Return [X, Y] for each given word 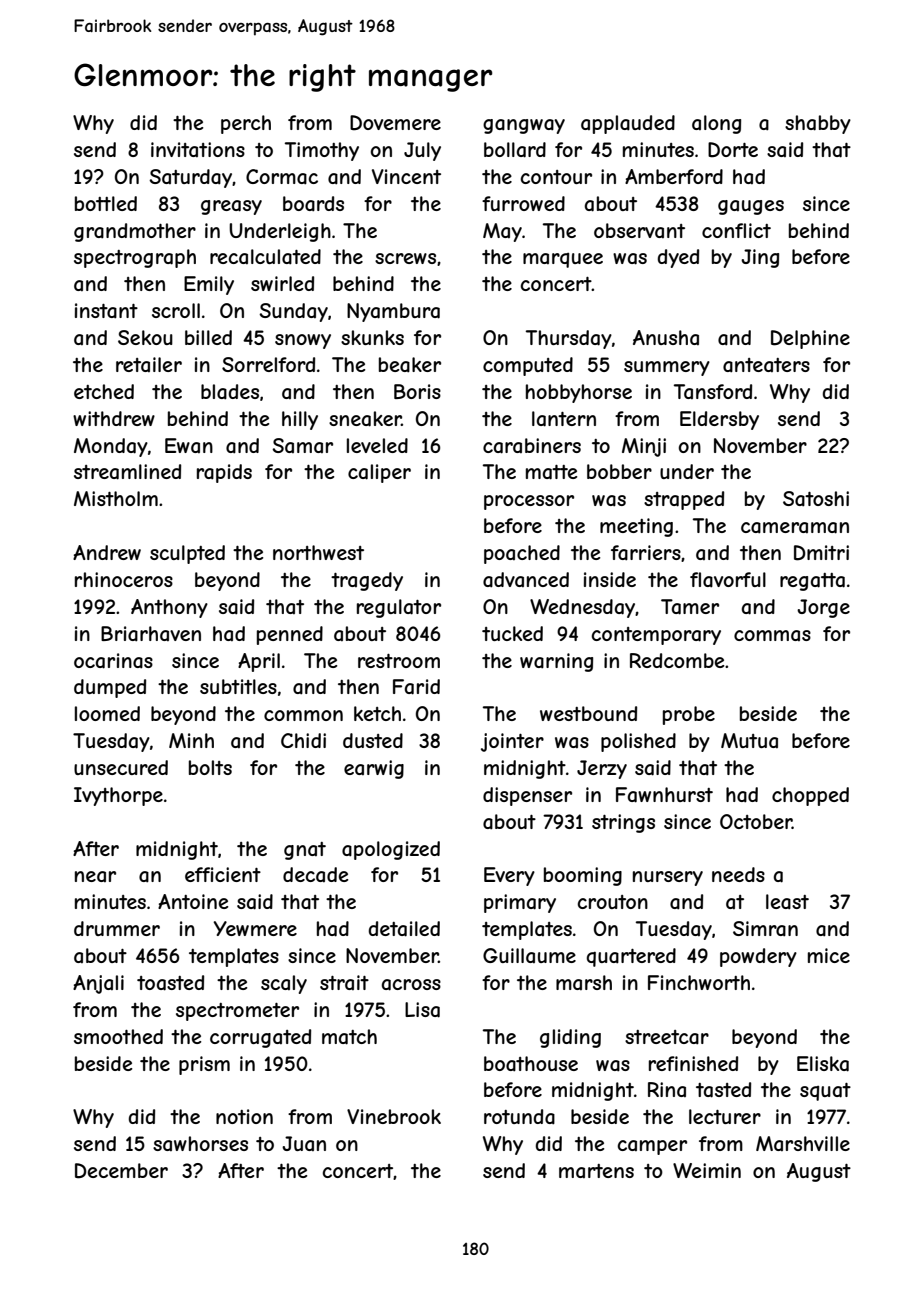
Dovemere [395, 123]
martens [596, 1171]
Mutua [749, 740]
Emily [209, 285]
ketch [377, 713]
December [121, 1171]
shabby [818, 124]
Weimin [707, 1170]
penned [290, 635]
